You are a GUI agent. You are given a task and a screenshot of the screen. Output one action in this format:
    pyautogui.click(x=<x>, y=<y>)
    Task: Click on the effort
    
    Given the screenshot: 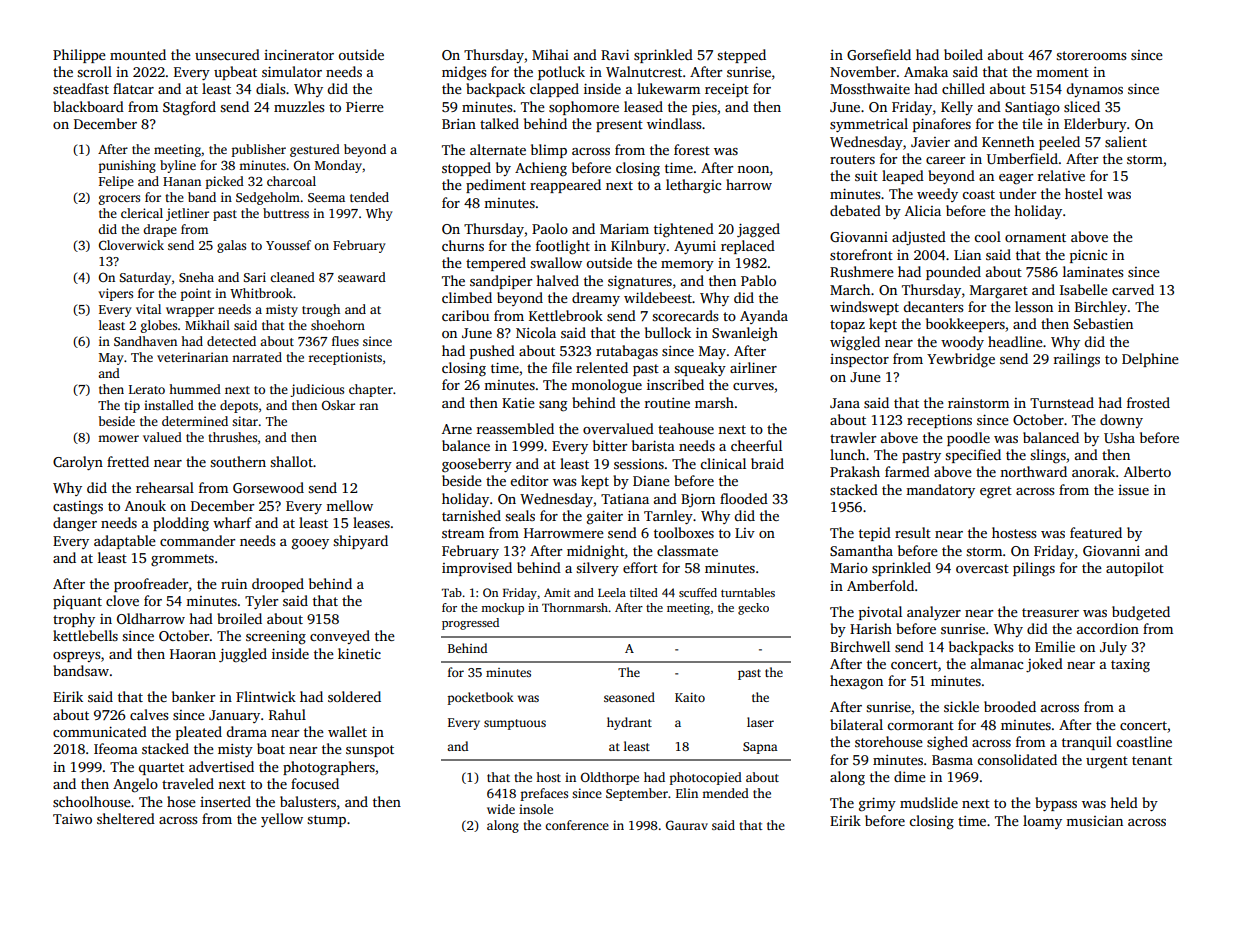 What is the action you would take?
    pyautogui.click(x=640, y=567)
